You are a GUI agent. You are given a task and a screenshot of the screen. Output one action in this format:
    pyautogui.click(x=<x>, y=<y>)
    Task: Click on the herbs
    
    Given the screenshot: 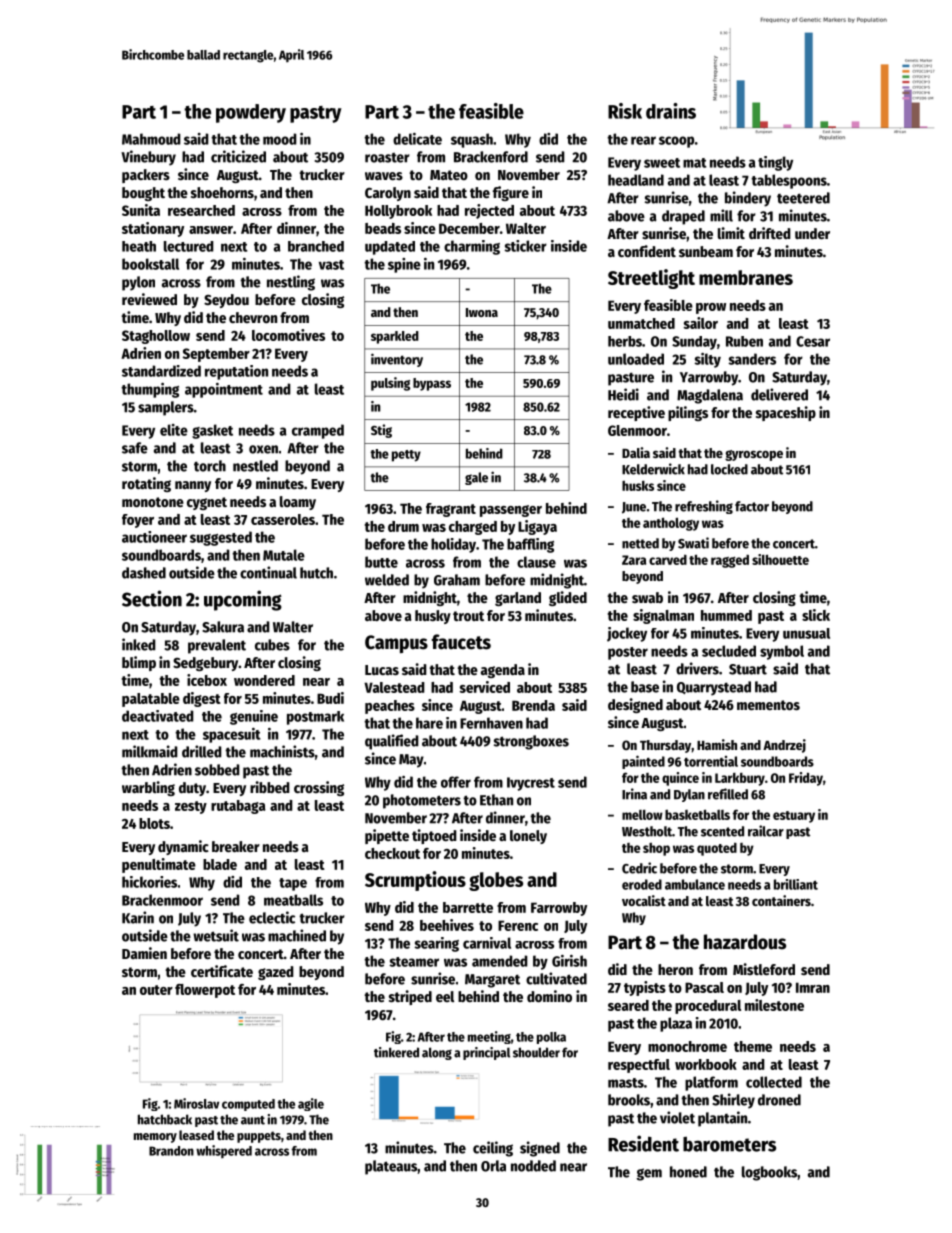 What is the action you would take?
    pyautogui.click(x=625, y=341)
